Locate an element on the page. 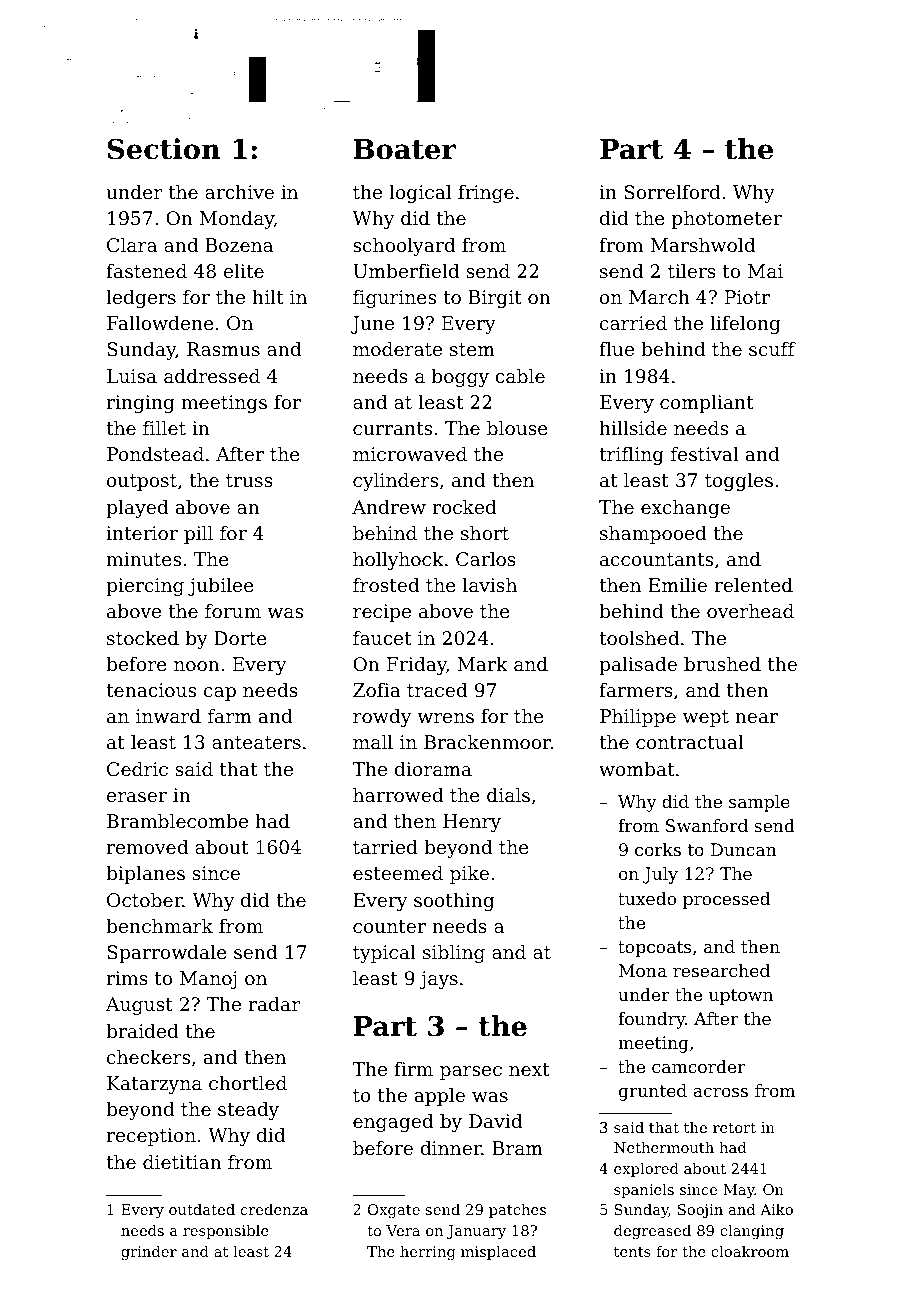  Sorrelford is located at coordinates (672, 192).
